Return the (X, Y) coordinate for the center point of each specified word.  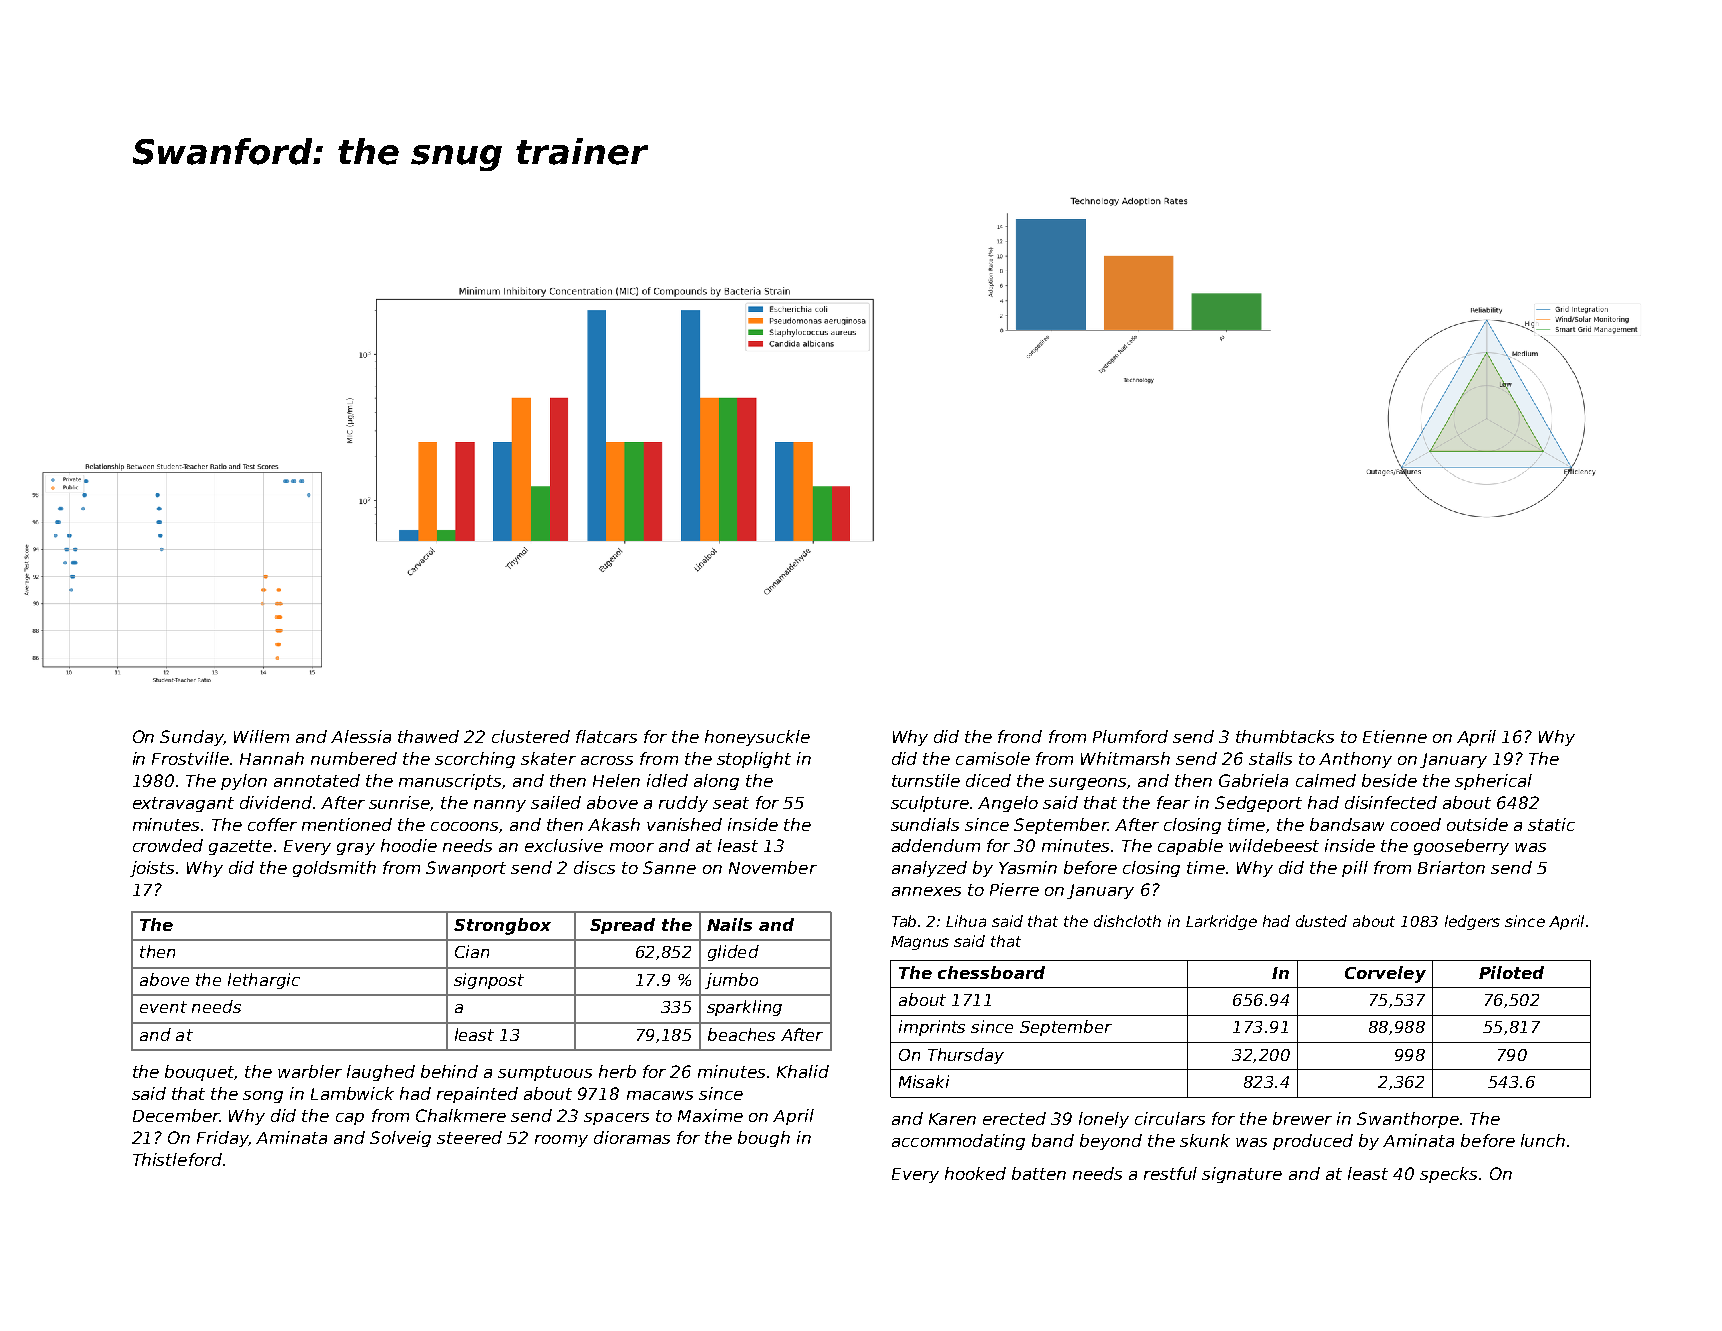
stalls (1270, 758)
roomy (561, 1141)
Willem (261, 736)
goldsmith (334, 869)
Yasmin (1028, 867)
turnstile (926, 780)
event (163, 1007)
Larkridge (1221, 922)
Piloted (1511, 972)
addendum (936, 845)
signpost (489, 981)
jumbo (731, 981)
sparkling (744, 1008)
